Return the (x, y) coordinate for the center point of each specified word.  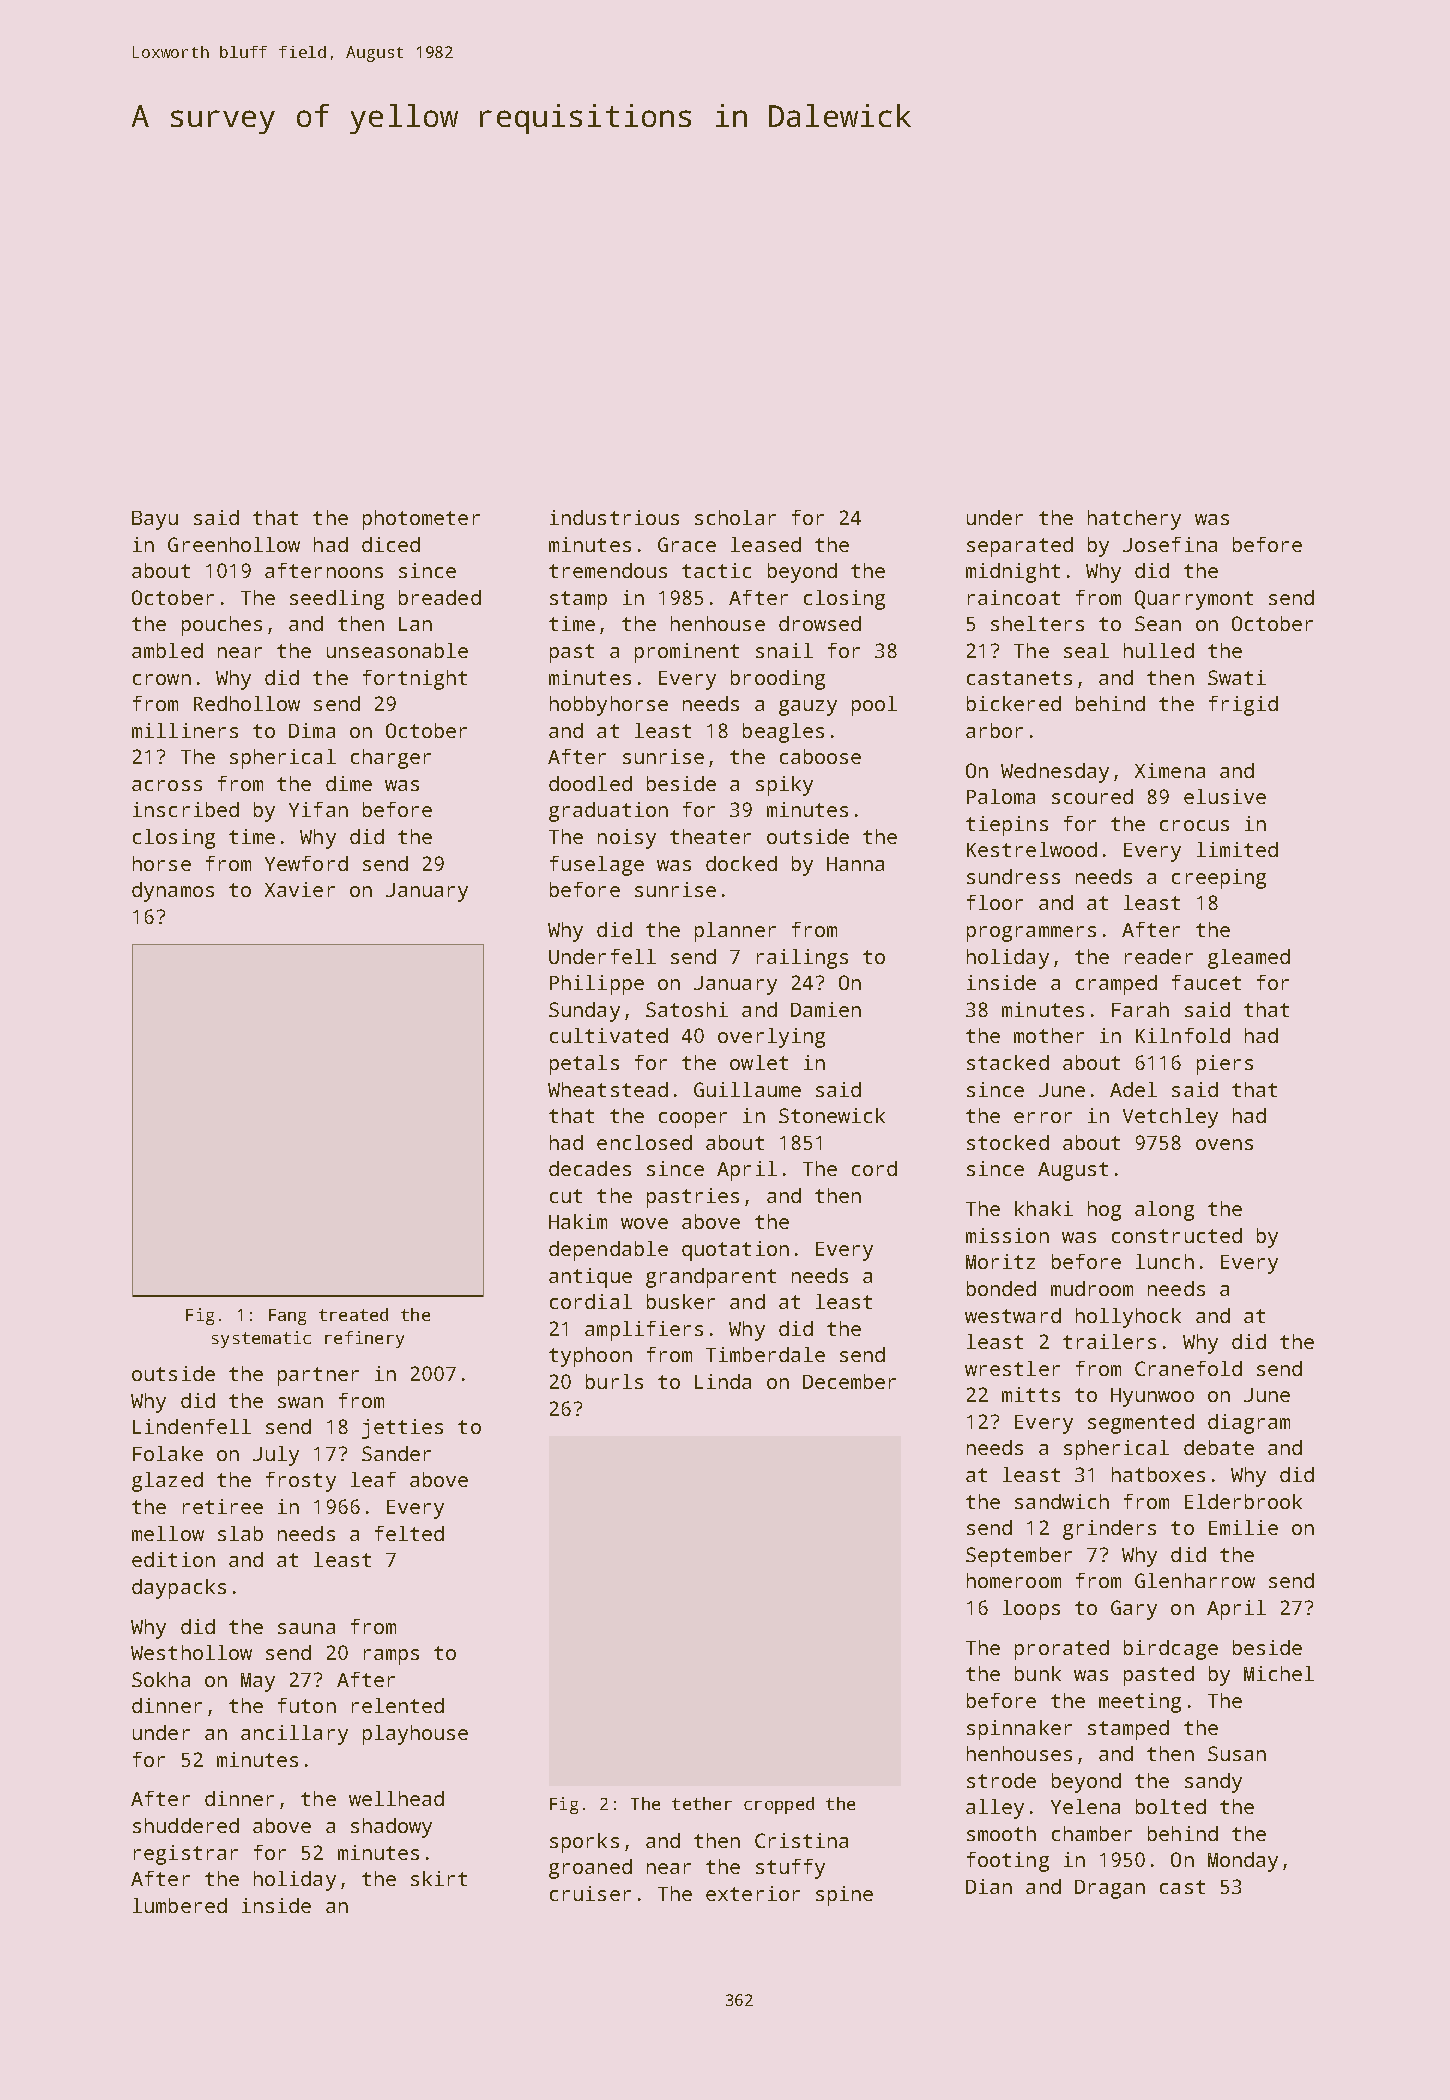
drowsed (820, 623)
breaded (440, 597)
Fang (287, 1317)
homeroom (1014, 1580)
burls (614, 1381)
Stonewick (832, 1115)
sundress (1013, 876)
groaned (590, 1869)
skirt (439, 1878)
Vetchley (1170, 1118)
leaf (373, 1479)
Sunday (584, 1012)
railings (802, 959)
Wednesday (1055, 773)
